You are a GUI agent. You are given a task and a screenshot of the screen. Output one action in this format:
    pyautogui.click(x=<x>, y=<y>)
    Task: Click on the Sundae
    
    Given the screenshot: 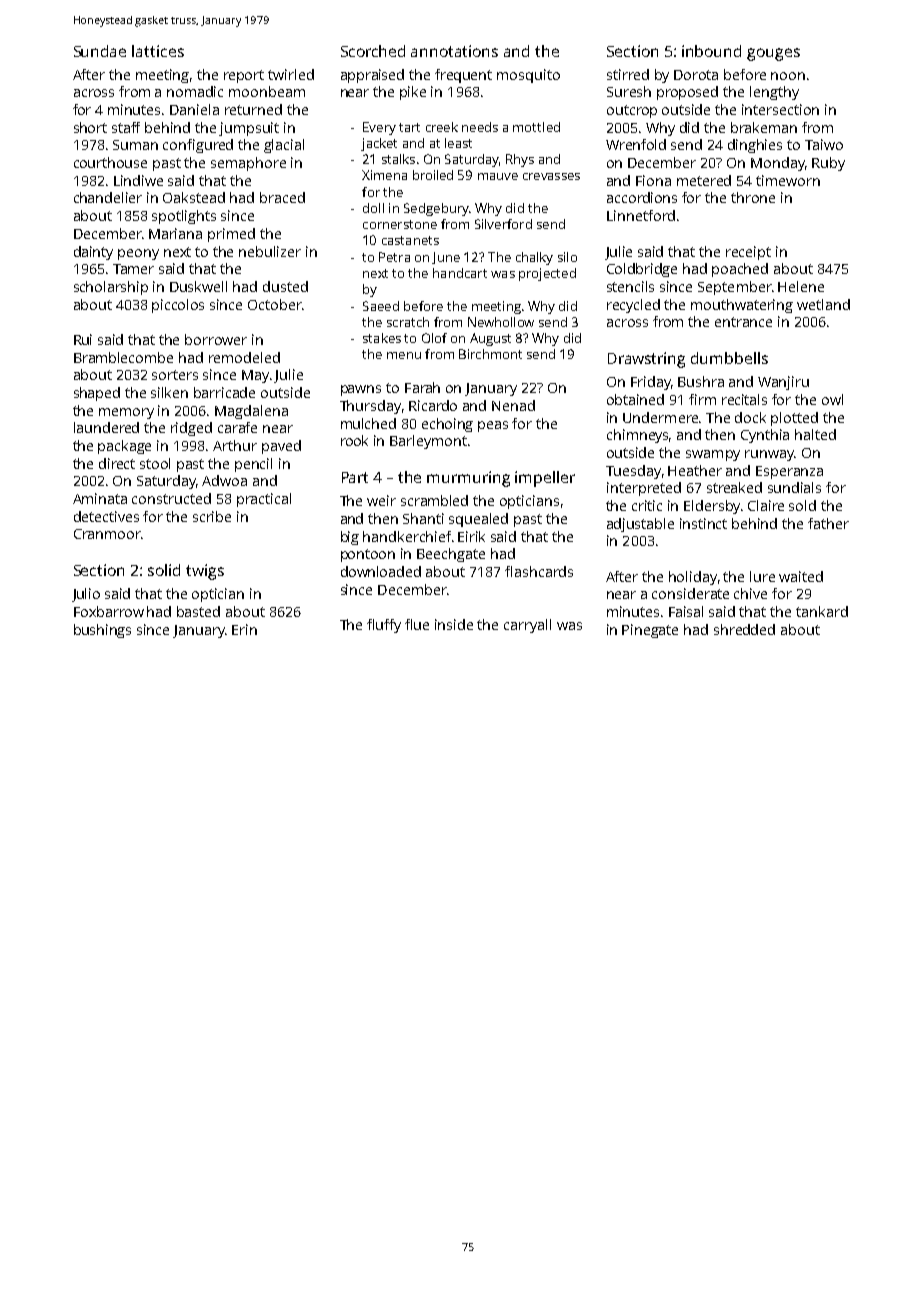 What is the action you would take?
    pyautogui.click(x=100, y=51)
